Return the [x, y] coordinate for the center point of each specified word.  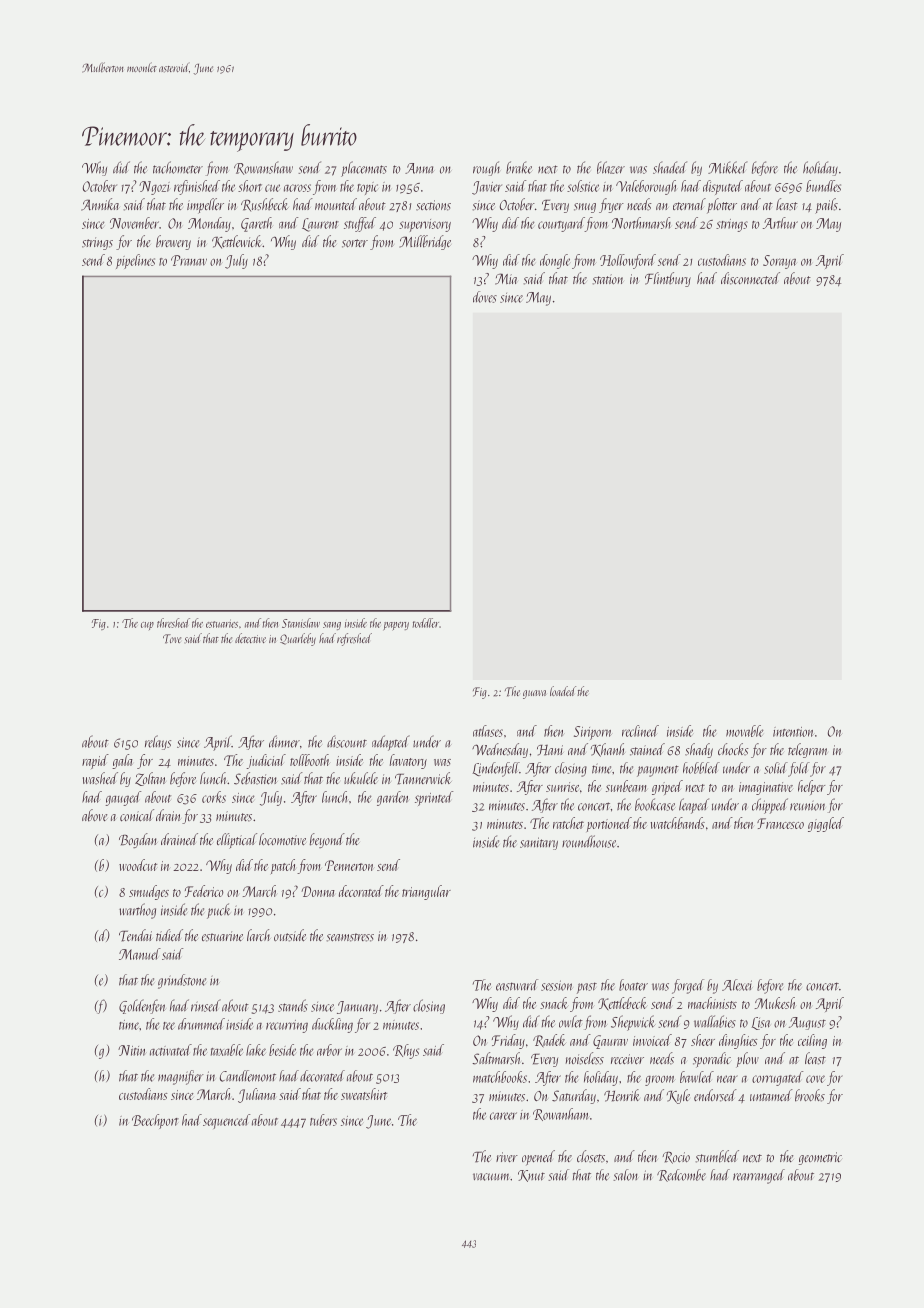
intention [793, 732]
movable [744, 731]
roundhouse [589, 841]
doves [485, 297]
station [607, 279]
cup [147, 626]
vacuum [491, 1177]
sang [332, 626]
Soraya [780, 262]
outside [290, 935]
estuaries [222, 623]
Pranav [189, 260]
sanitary [539, 843]
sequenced [226, 1121]
